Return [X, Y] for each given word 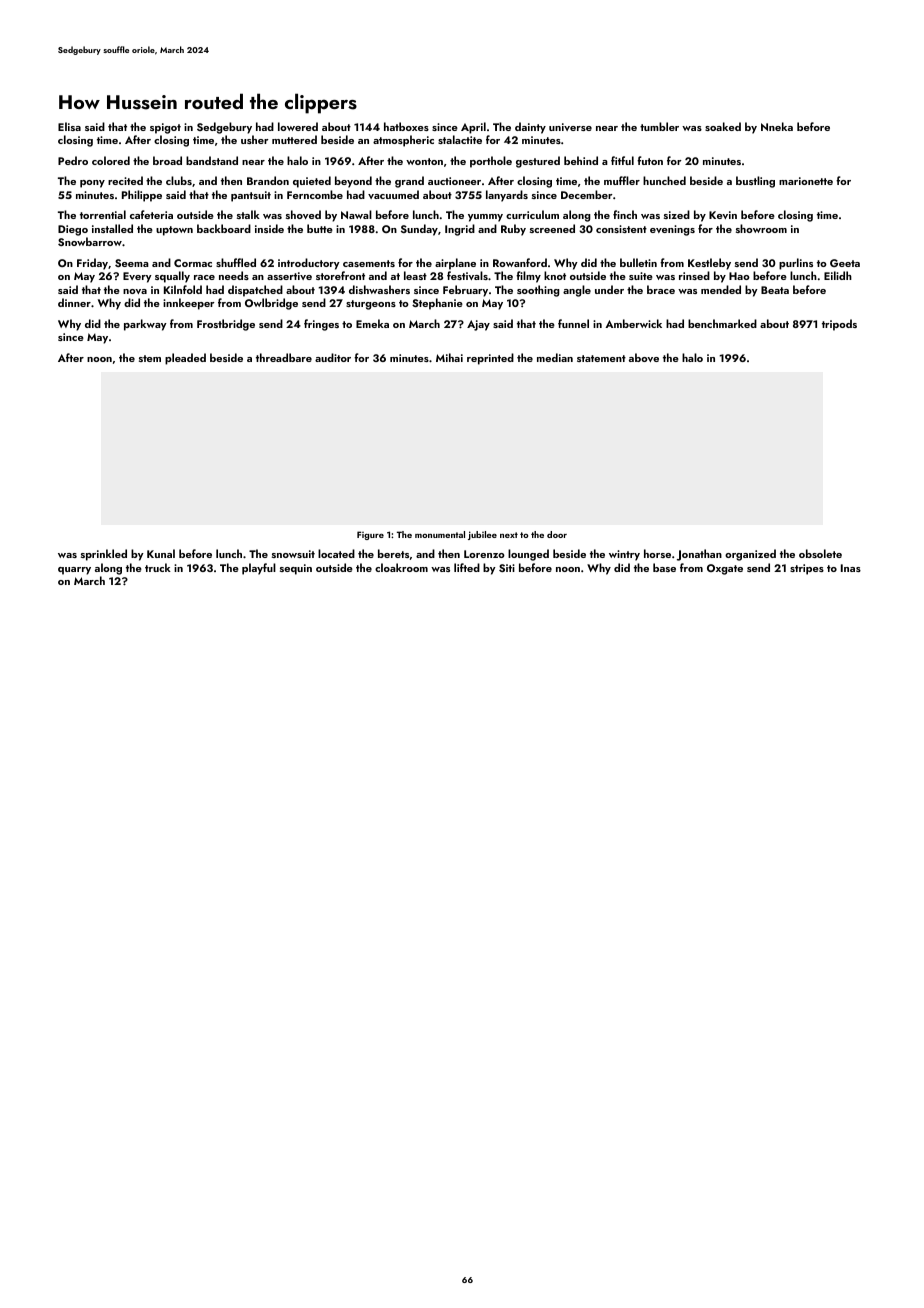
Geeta [845, 263]
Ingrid [460, 230]
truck [158, 567]
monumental [440, 534]
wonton [424, 161]
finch [625, 214]
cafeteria [151, 214]
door [557, 534]
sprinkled [104, 555]
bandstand [212, 160]
